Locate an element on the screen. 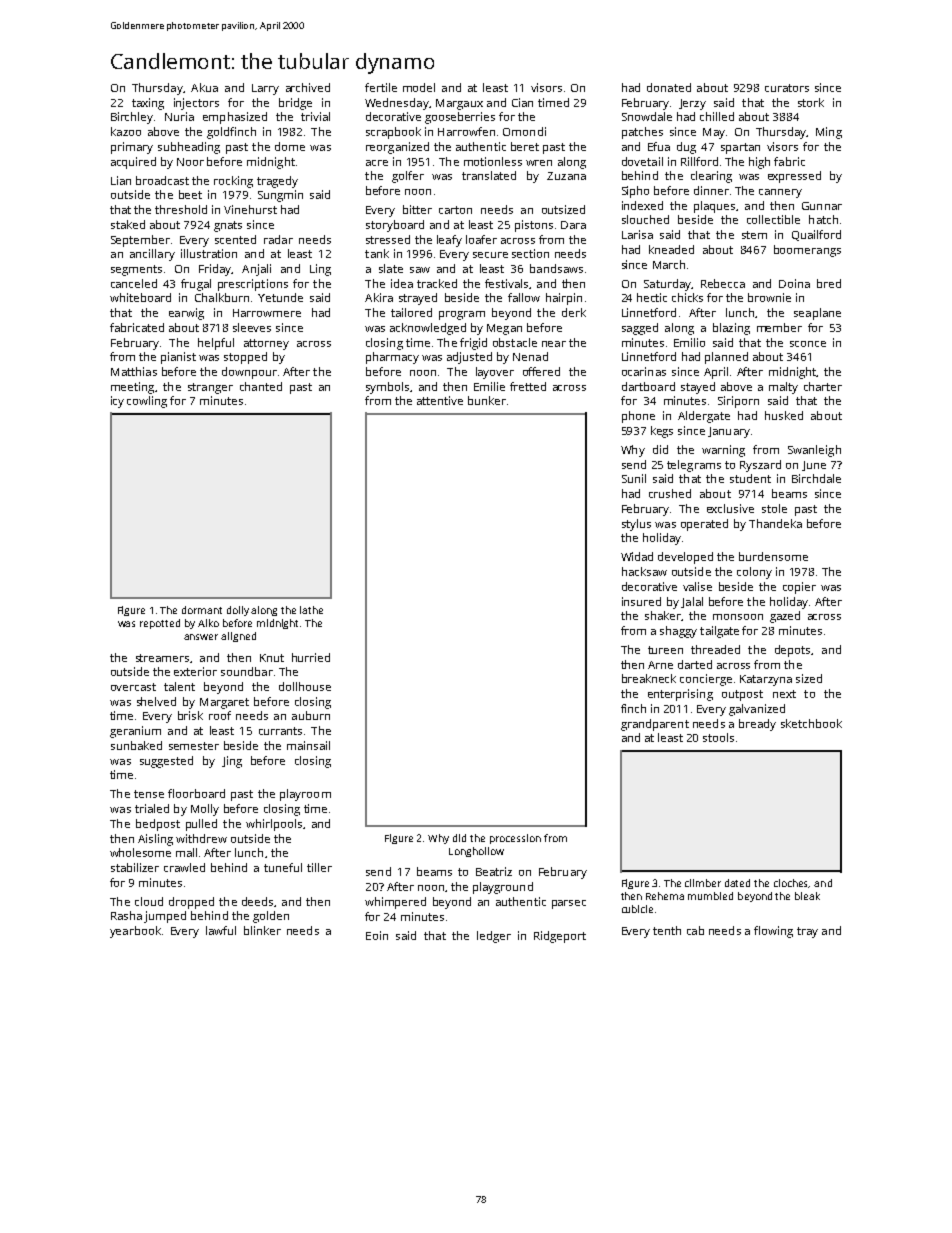  Widad is located at coordinates (637, 556).
